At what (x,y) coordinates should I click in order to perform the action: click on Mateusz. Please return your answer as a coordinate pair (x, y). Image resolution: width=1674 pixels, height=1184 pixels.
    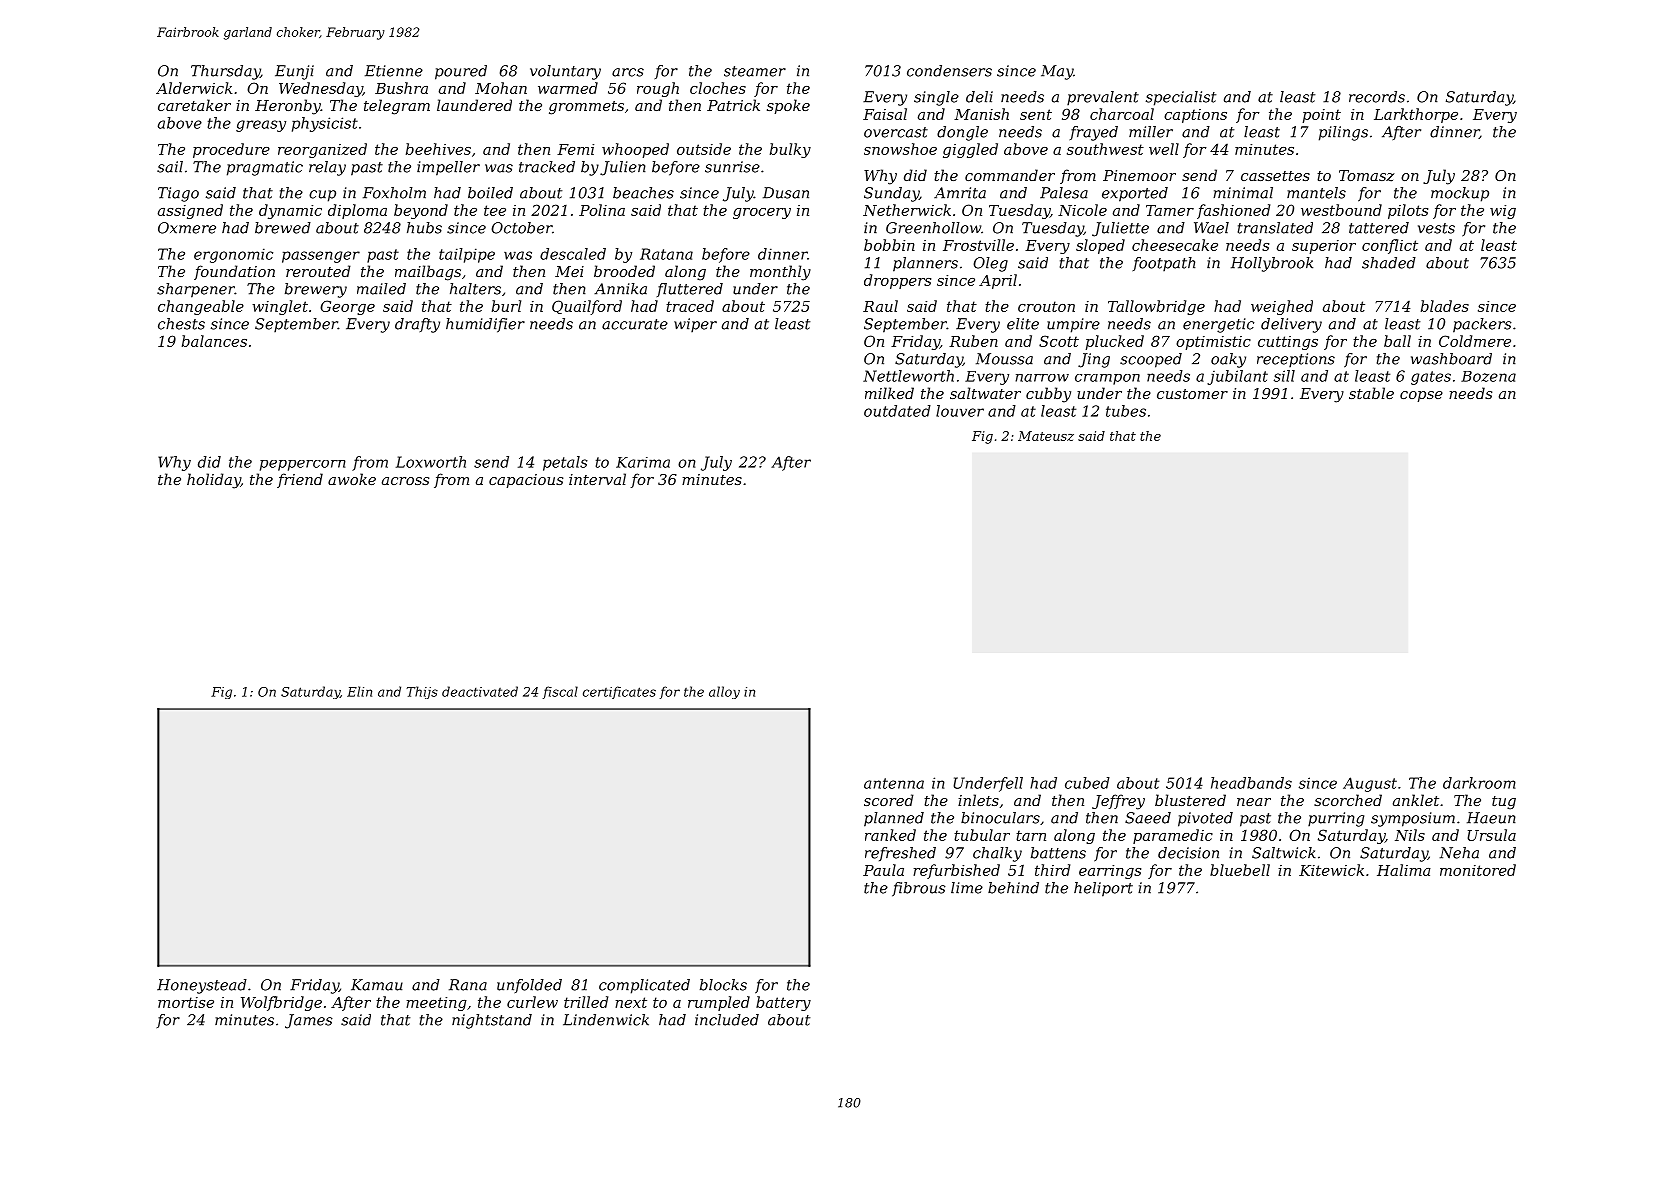
    Looking at the image, I should click on (1046, 436).
